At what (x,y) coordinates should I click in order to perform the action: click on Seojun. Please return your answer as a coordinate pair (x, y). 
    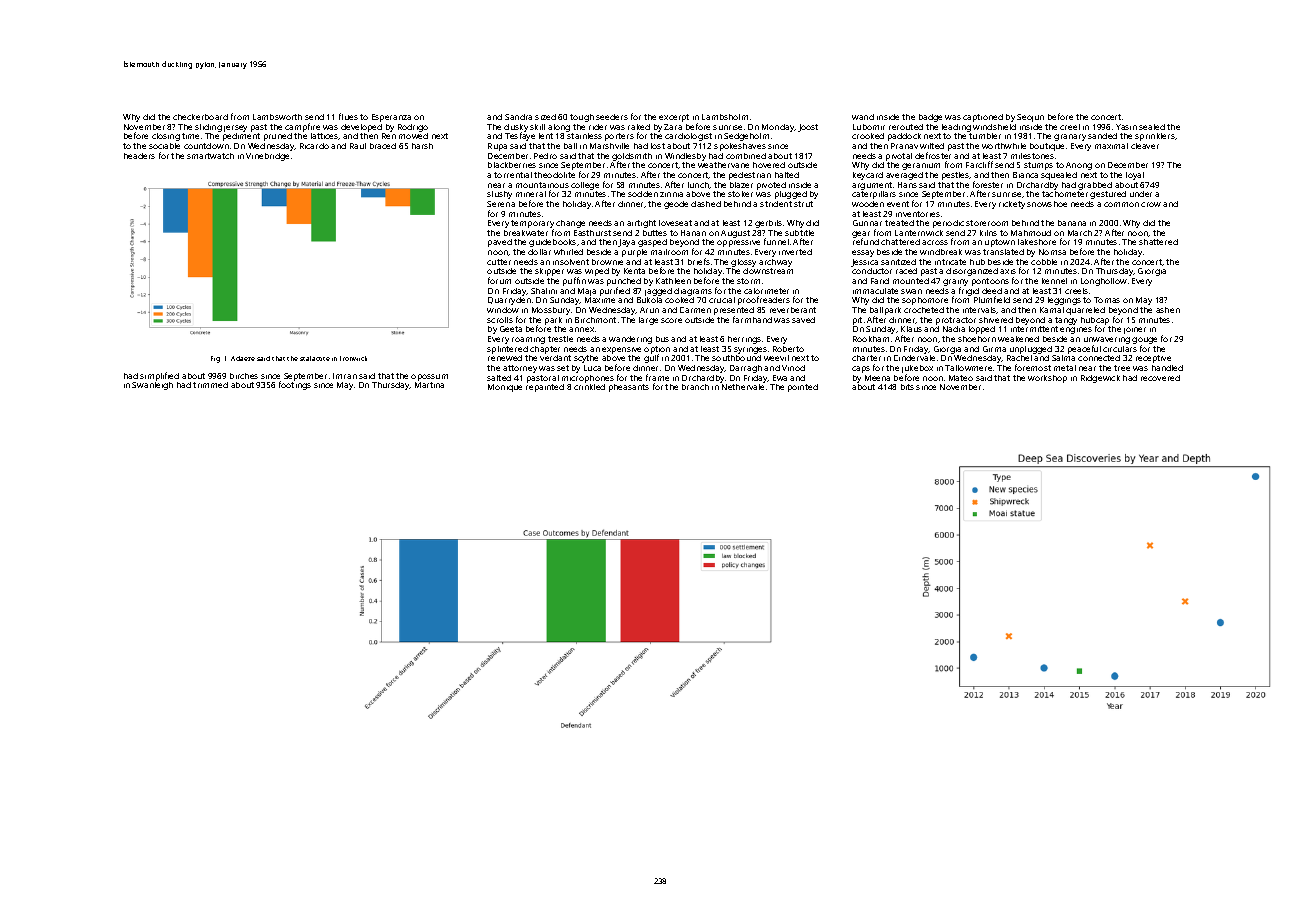
    Looking at the image, I should click on (1030, 118).
